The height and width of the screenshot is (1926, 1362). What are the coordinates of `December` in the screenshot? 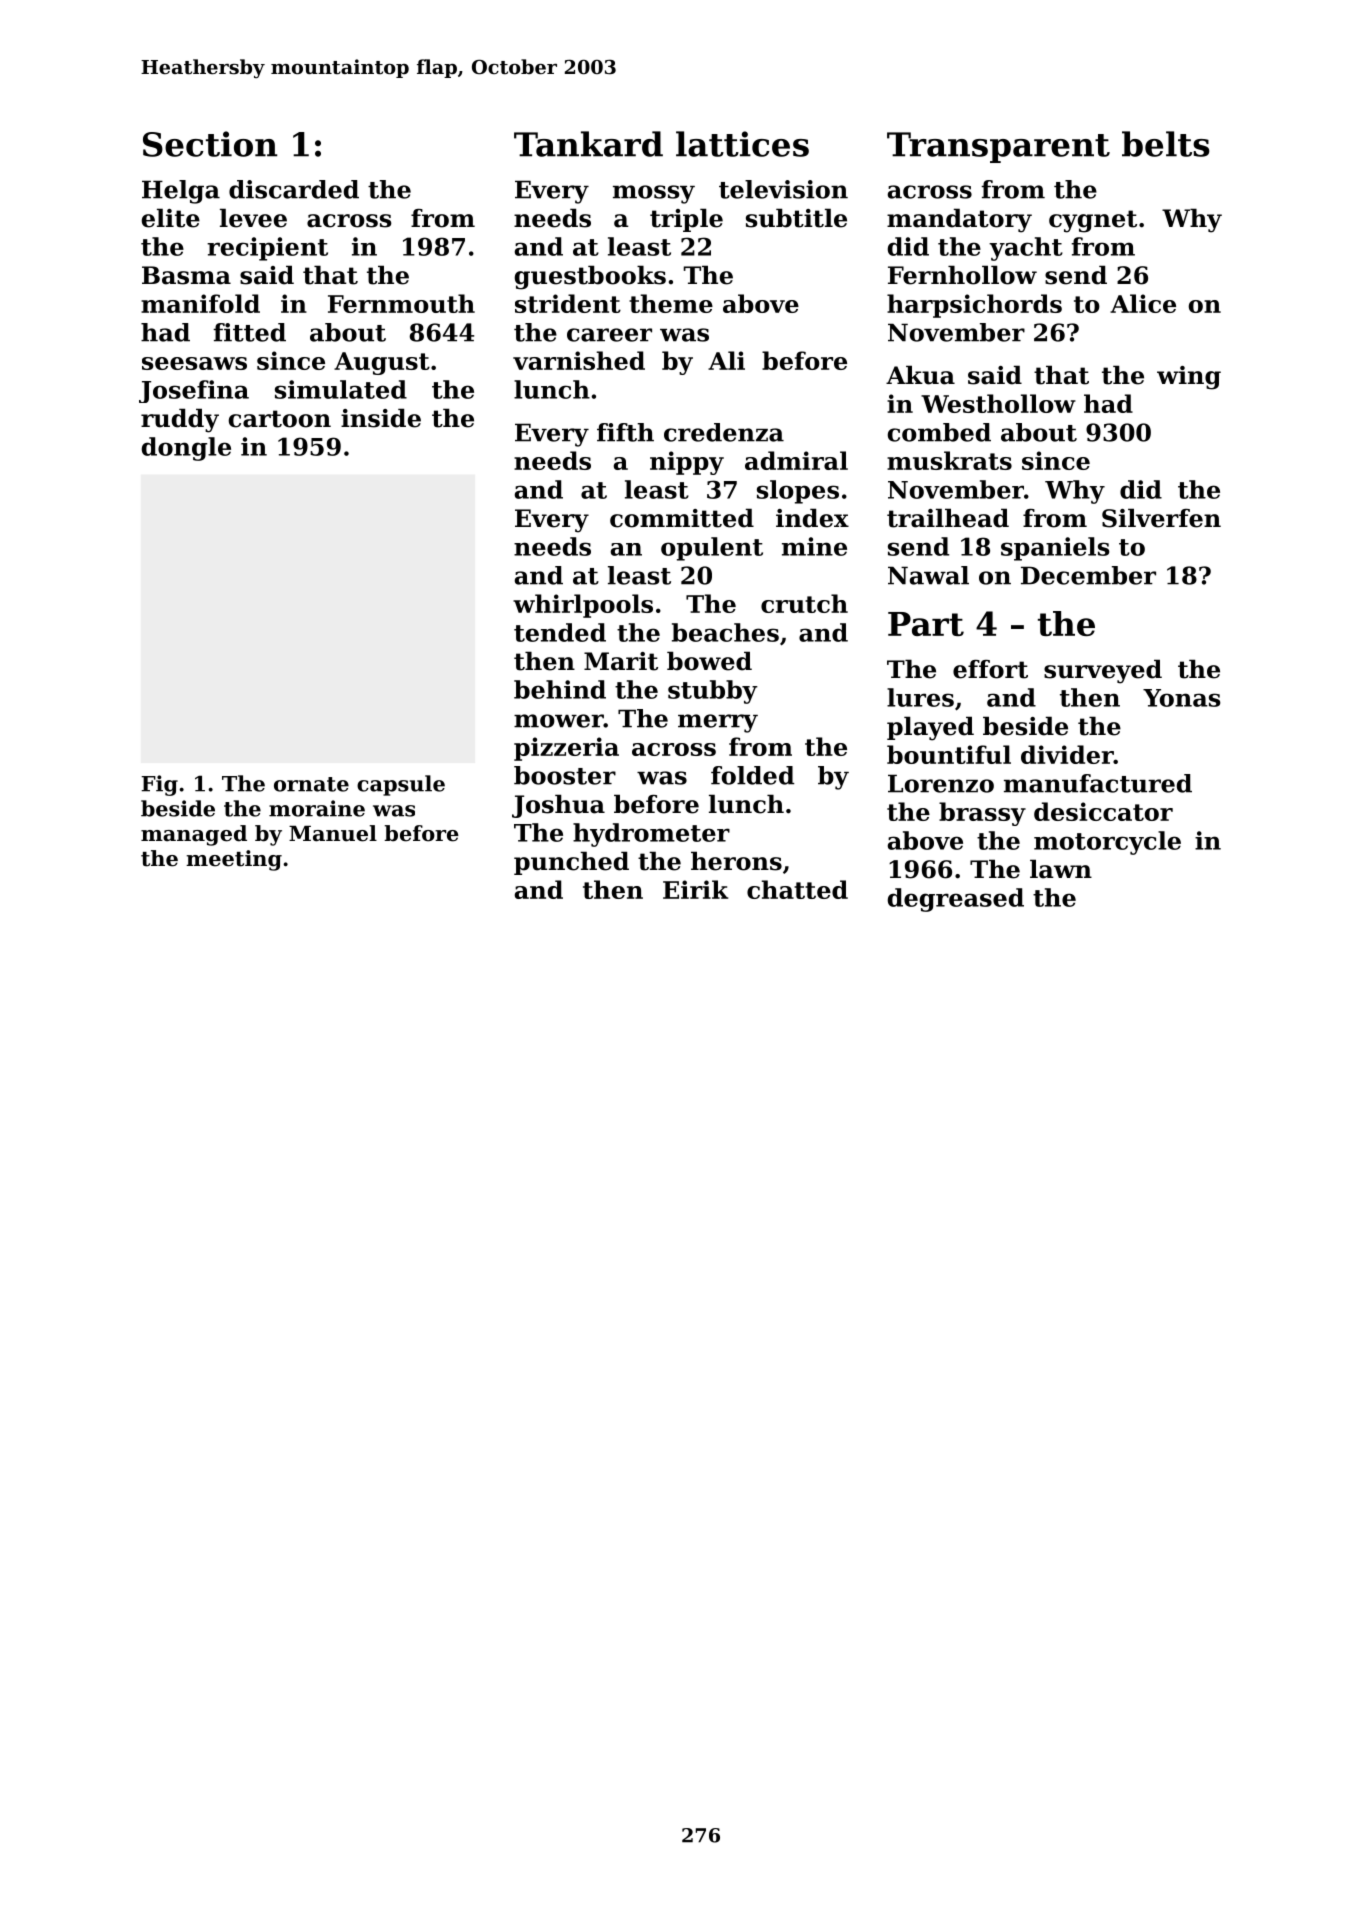 It's located at (1088, 575).
